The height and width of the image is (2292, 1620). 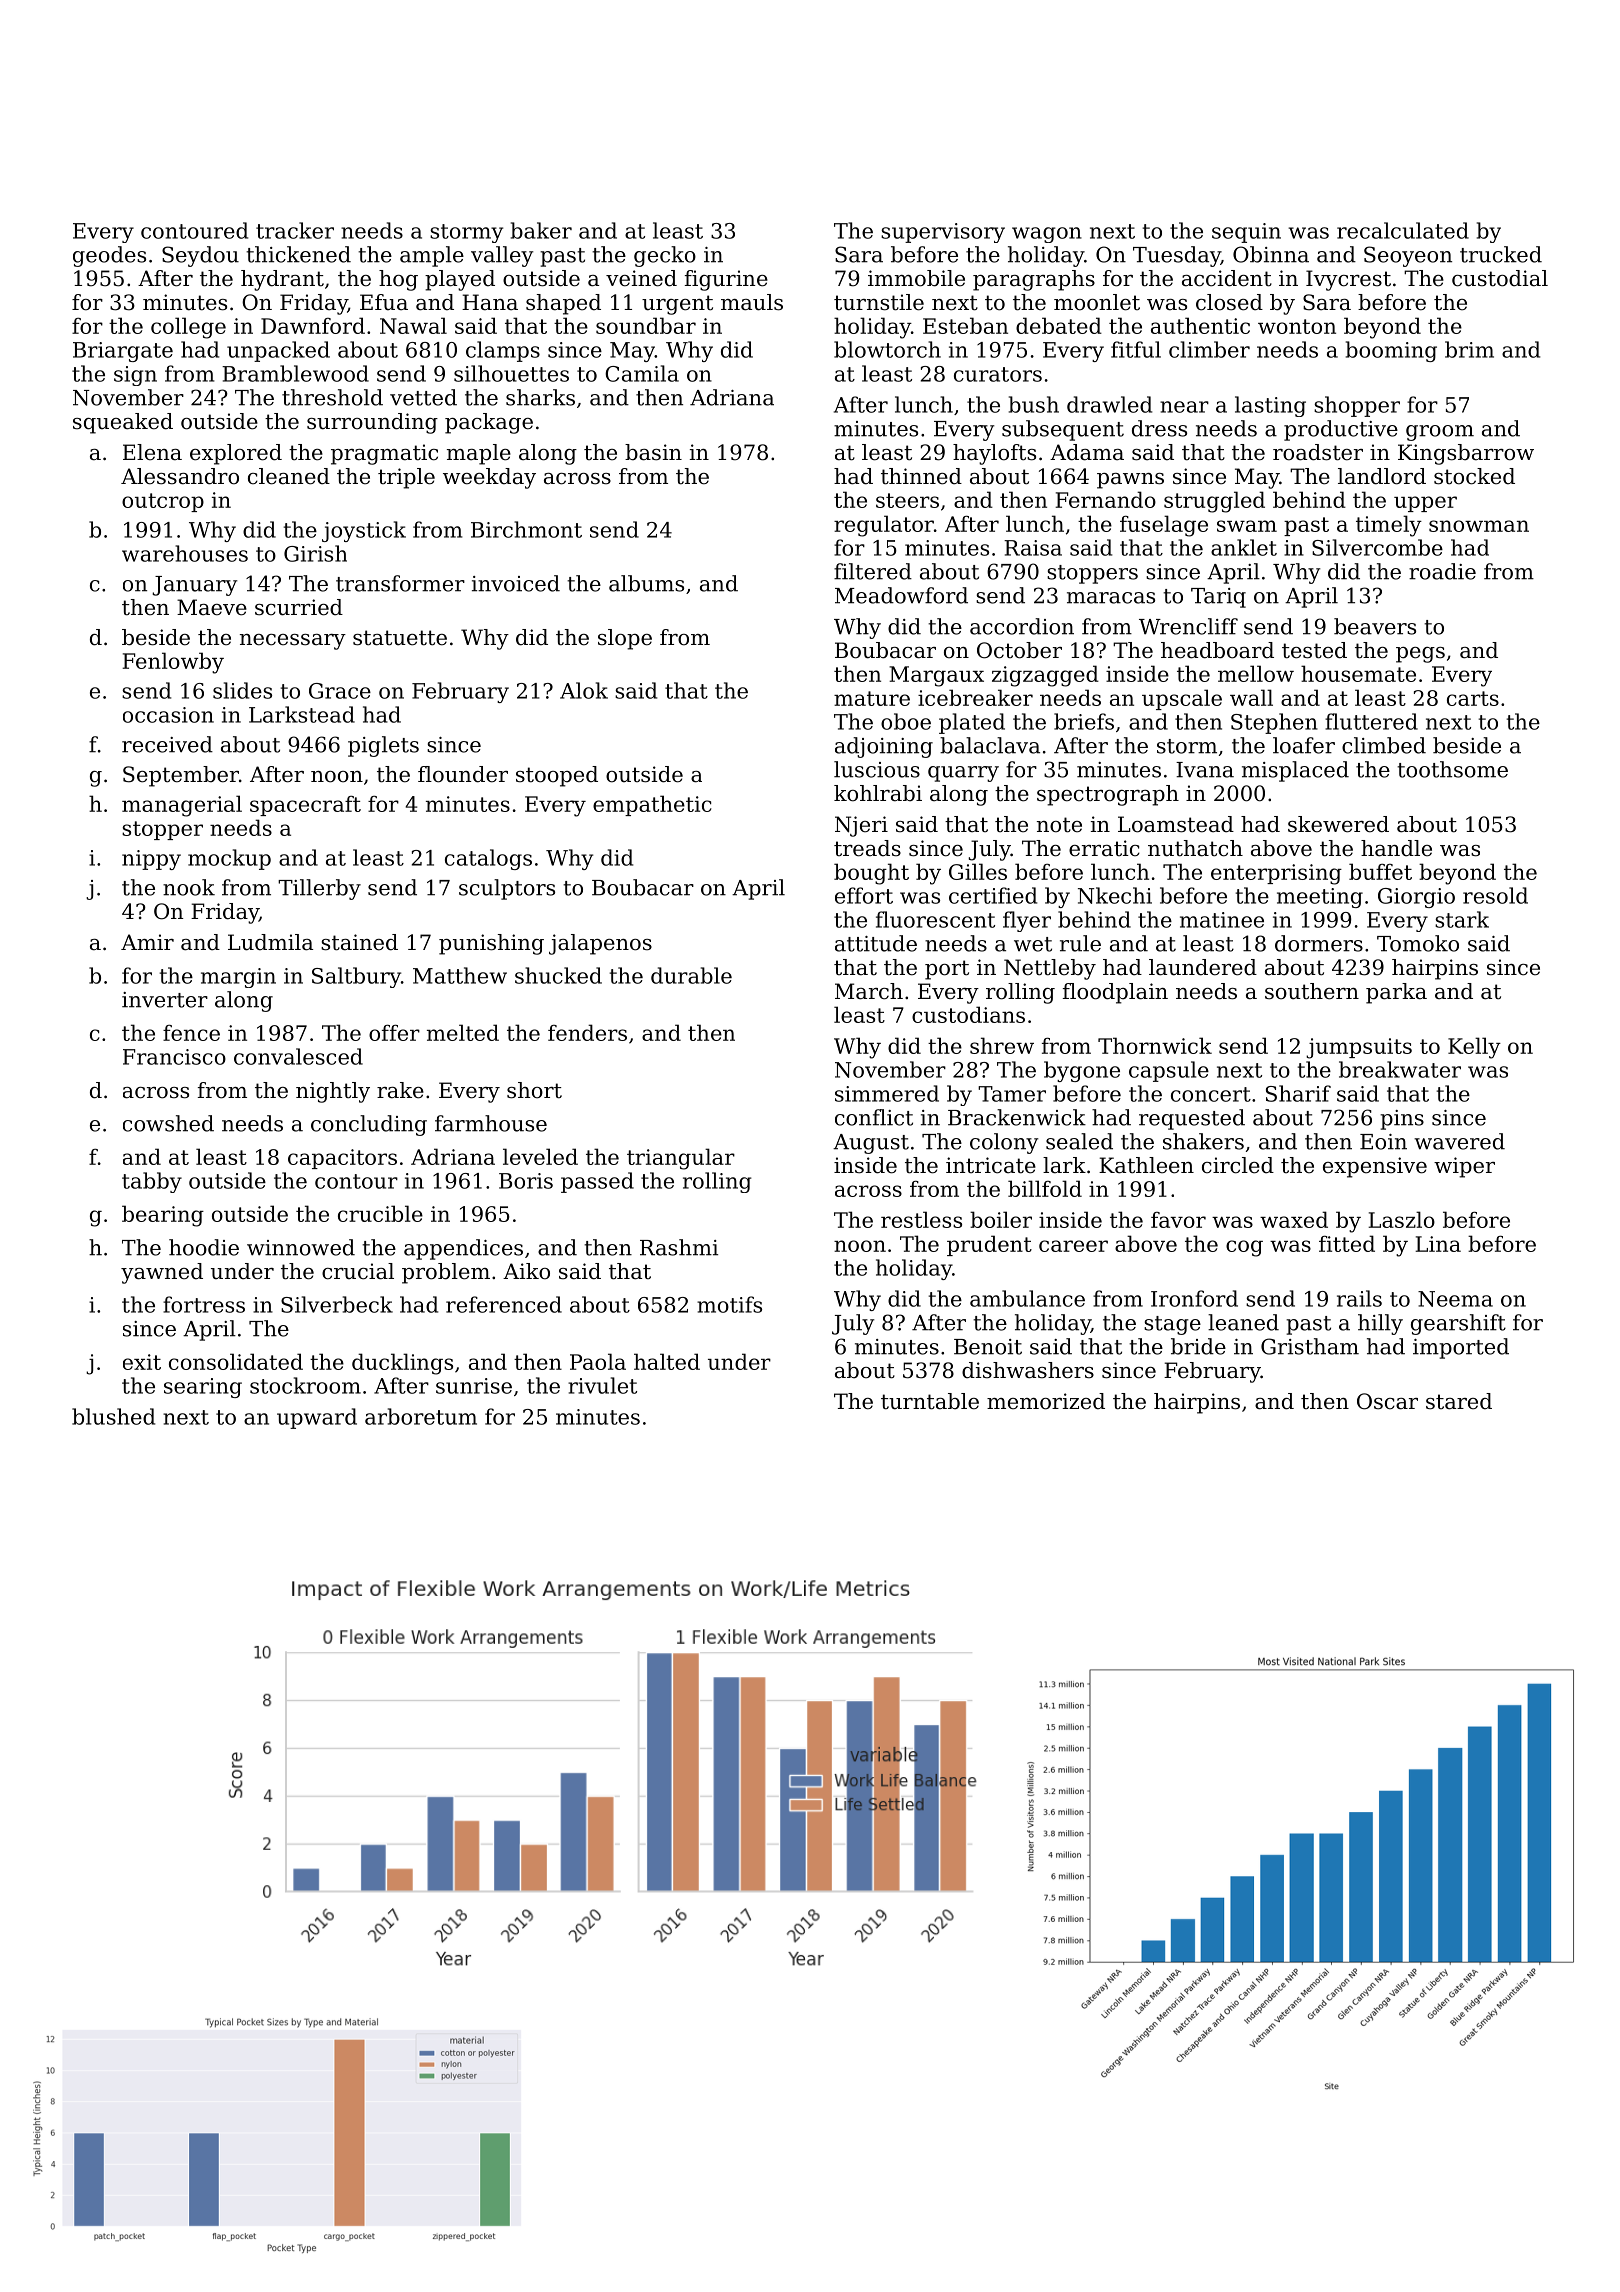 What do you see at coordinates (541, 230) in the image?
I see `baker` at bounding box center [541, 230].
